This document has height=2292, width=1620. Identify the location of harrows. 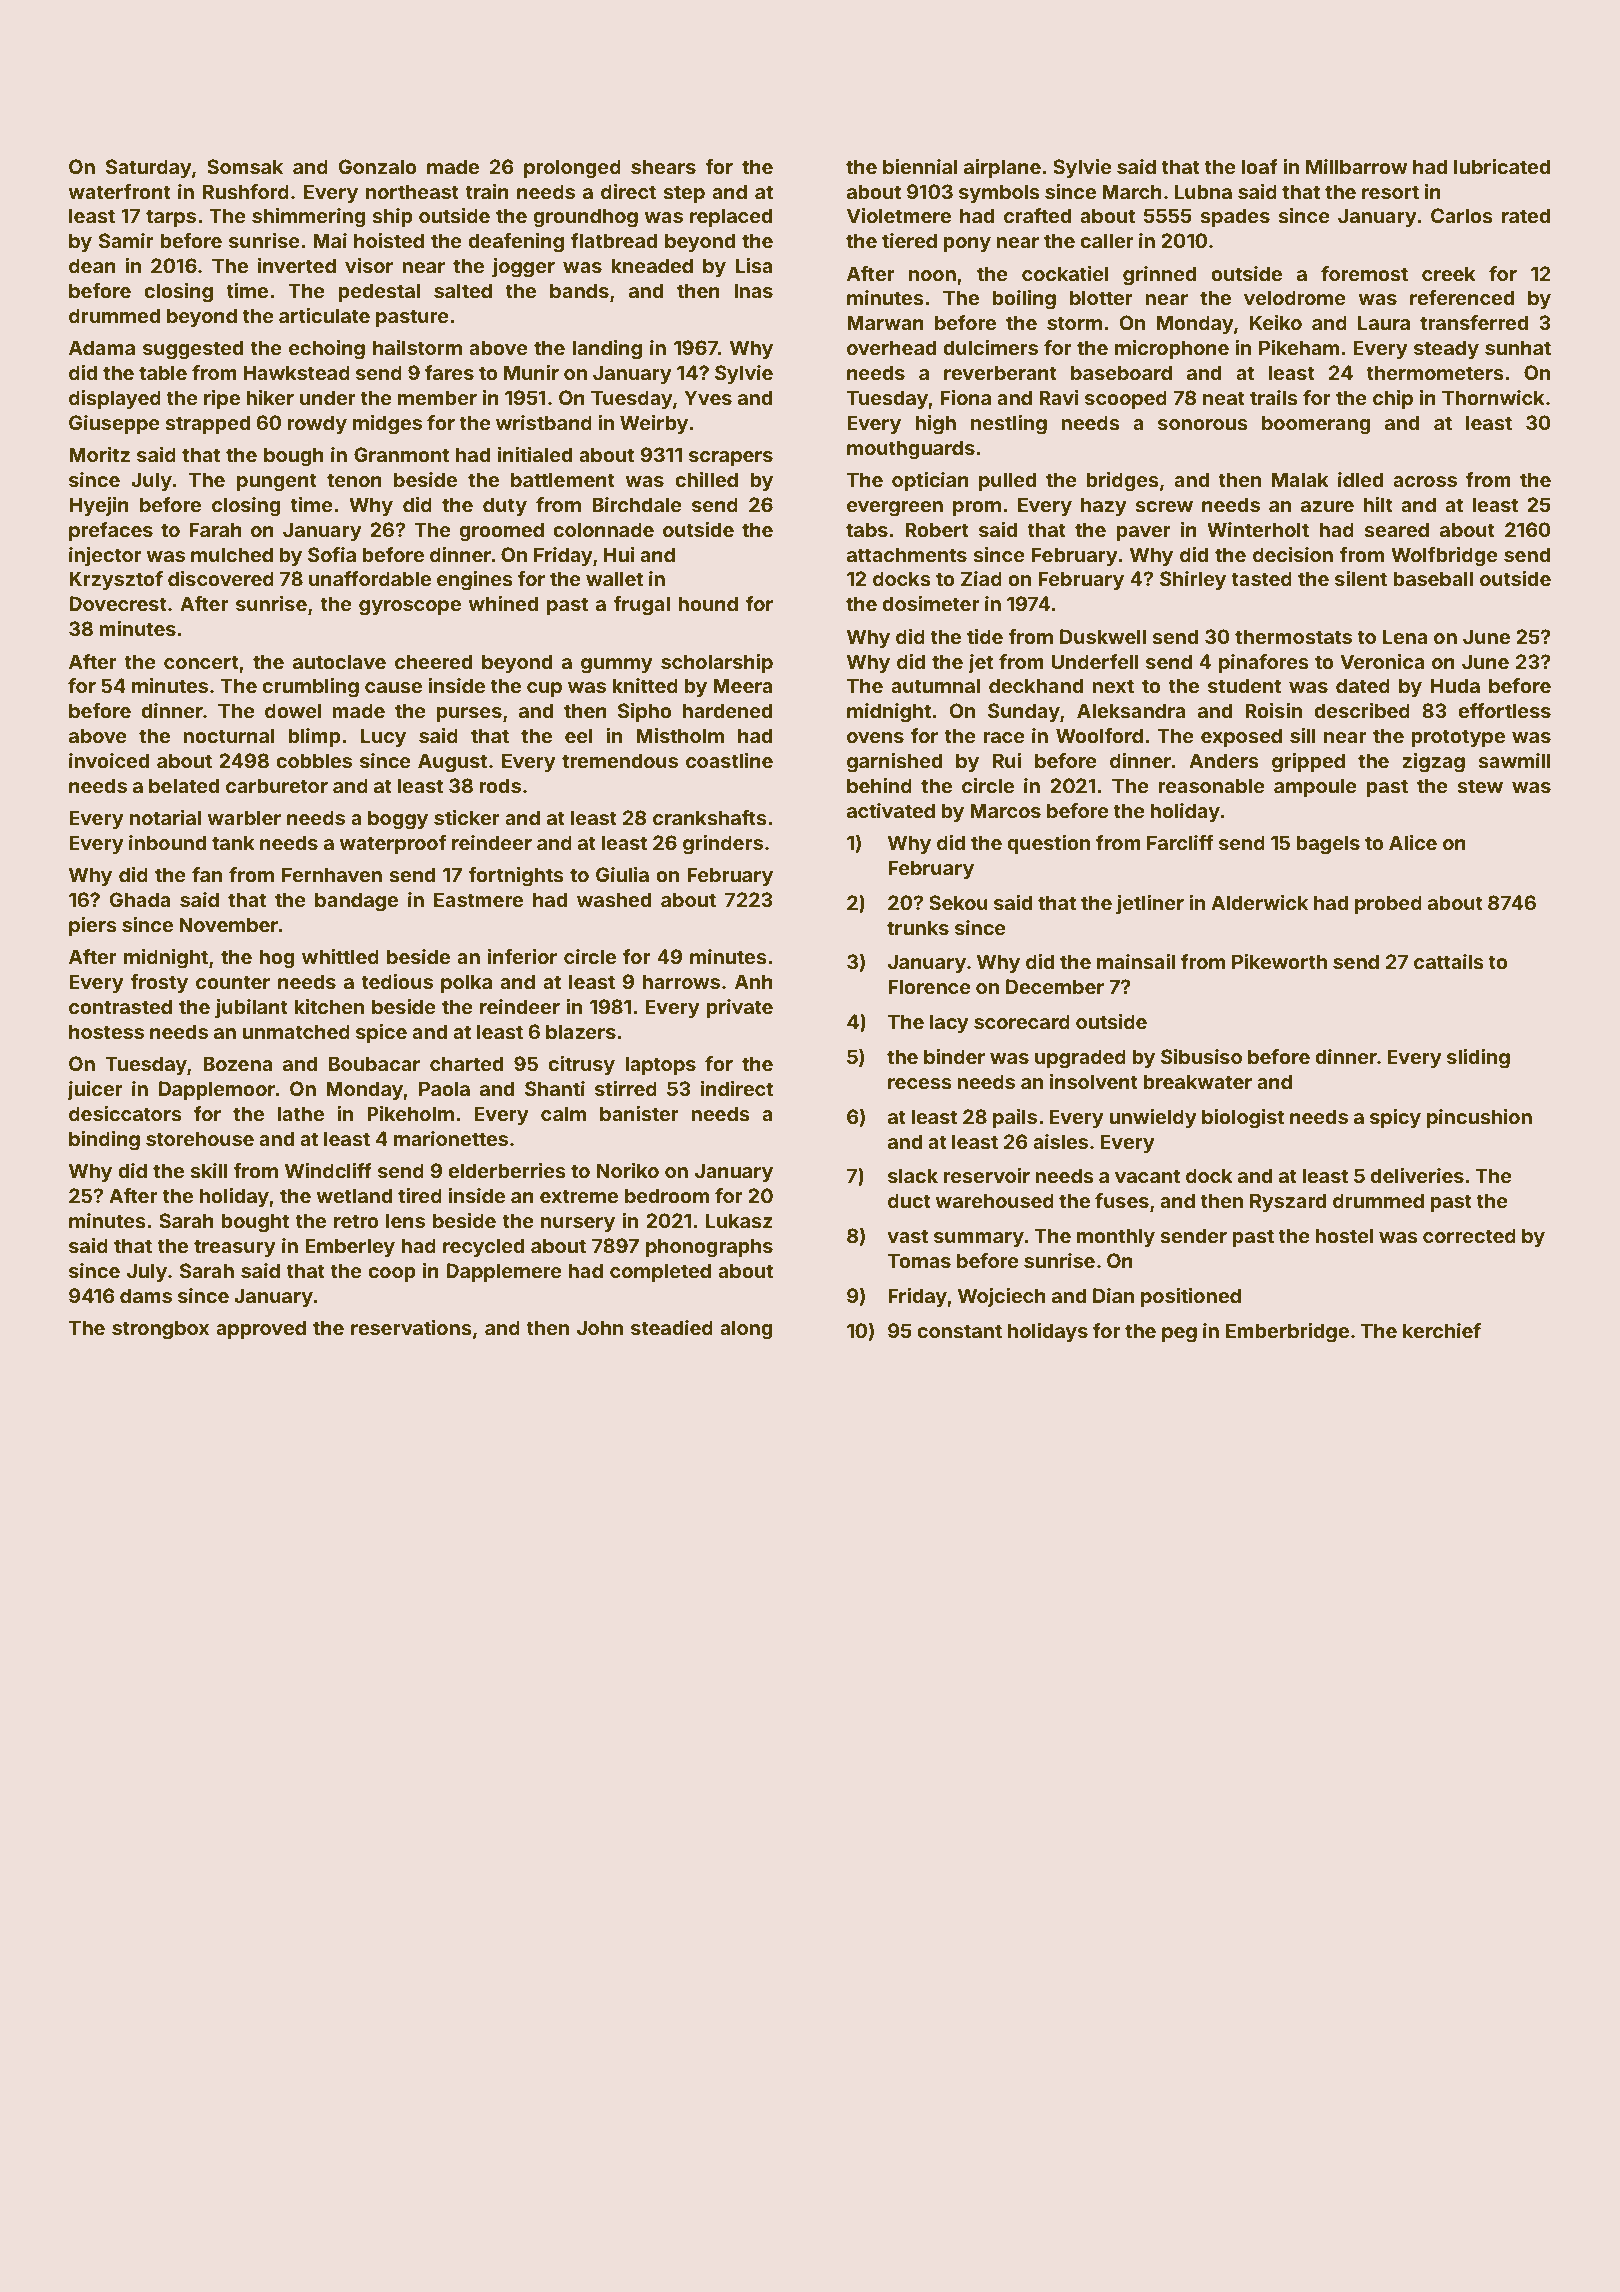
(681, 981).
